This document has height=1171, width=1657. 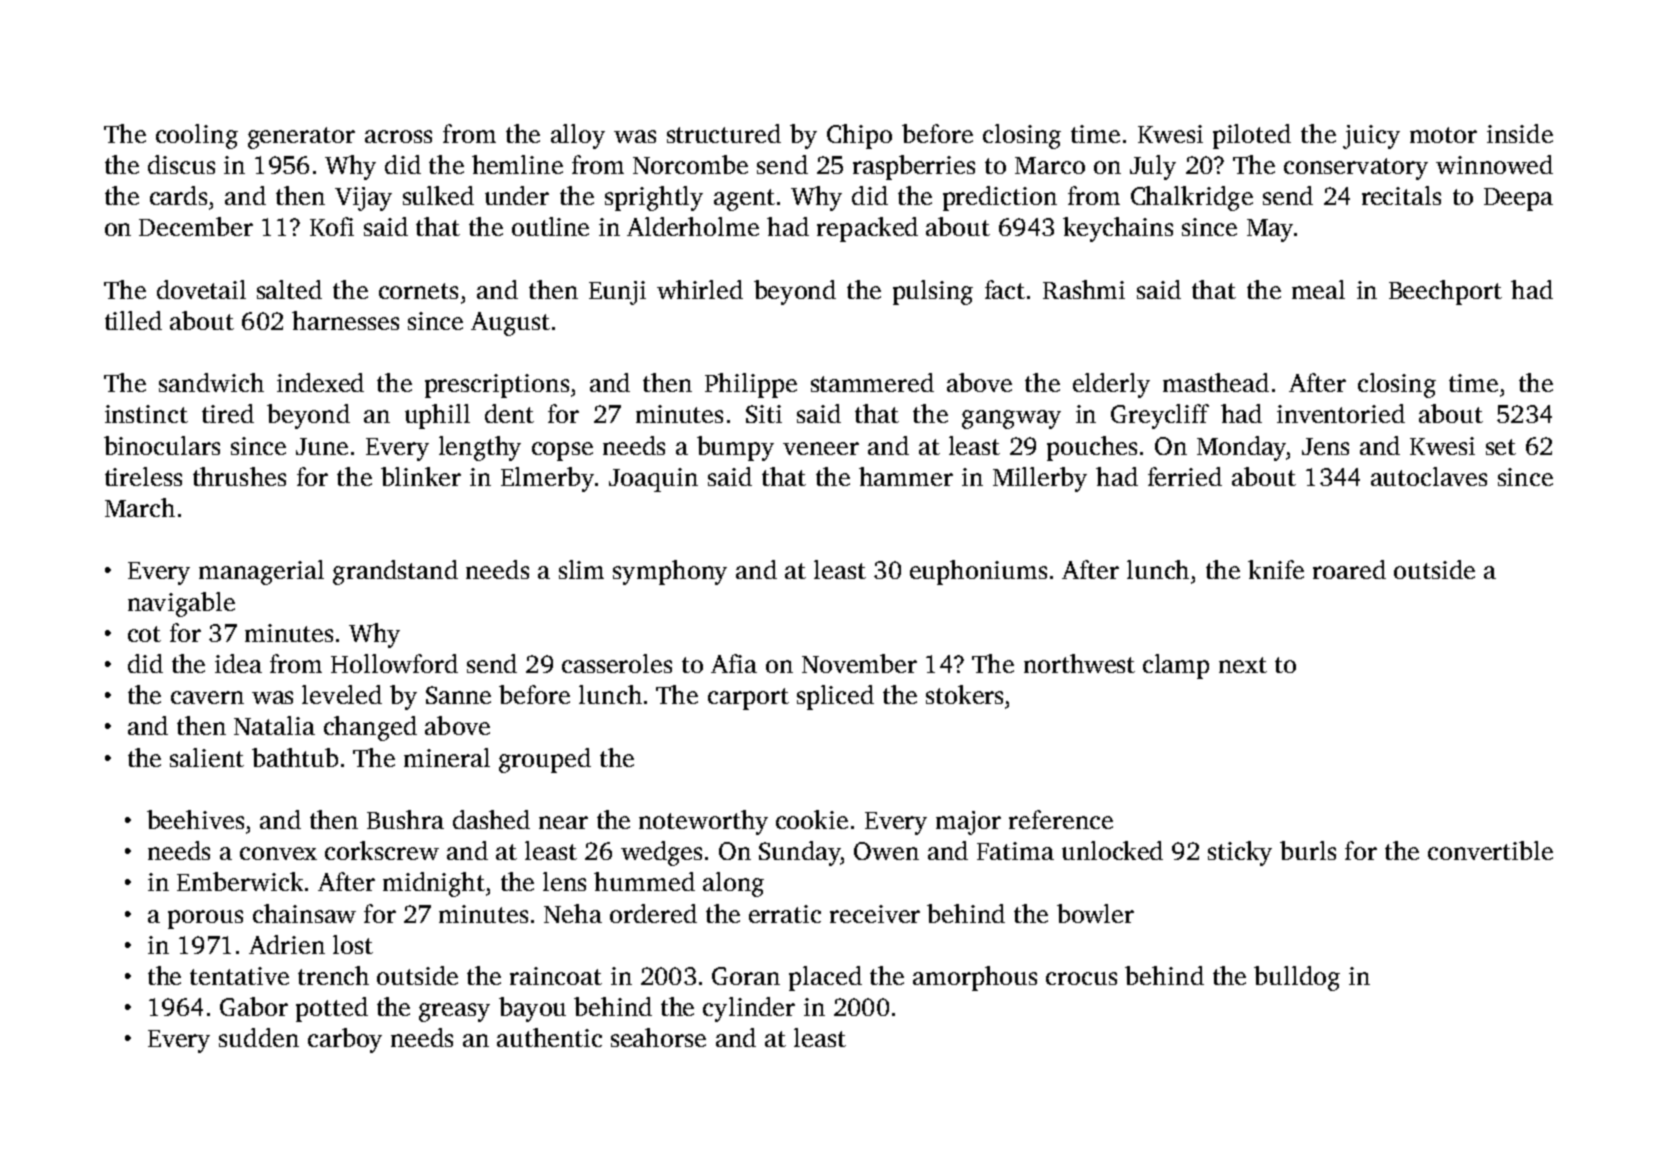 I want to click on reference, so click(x=1061, y=819).
